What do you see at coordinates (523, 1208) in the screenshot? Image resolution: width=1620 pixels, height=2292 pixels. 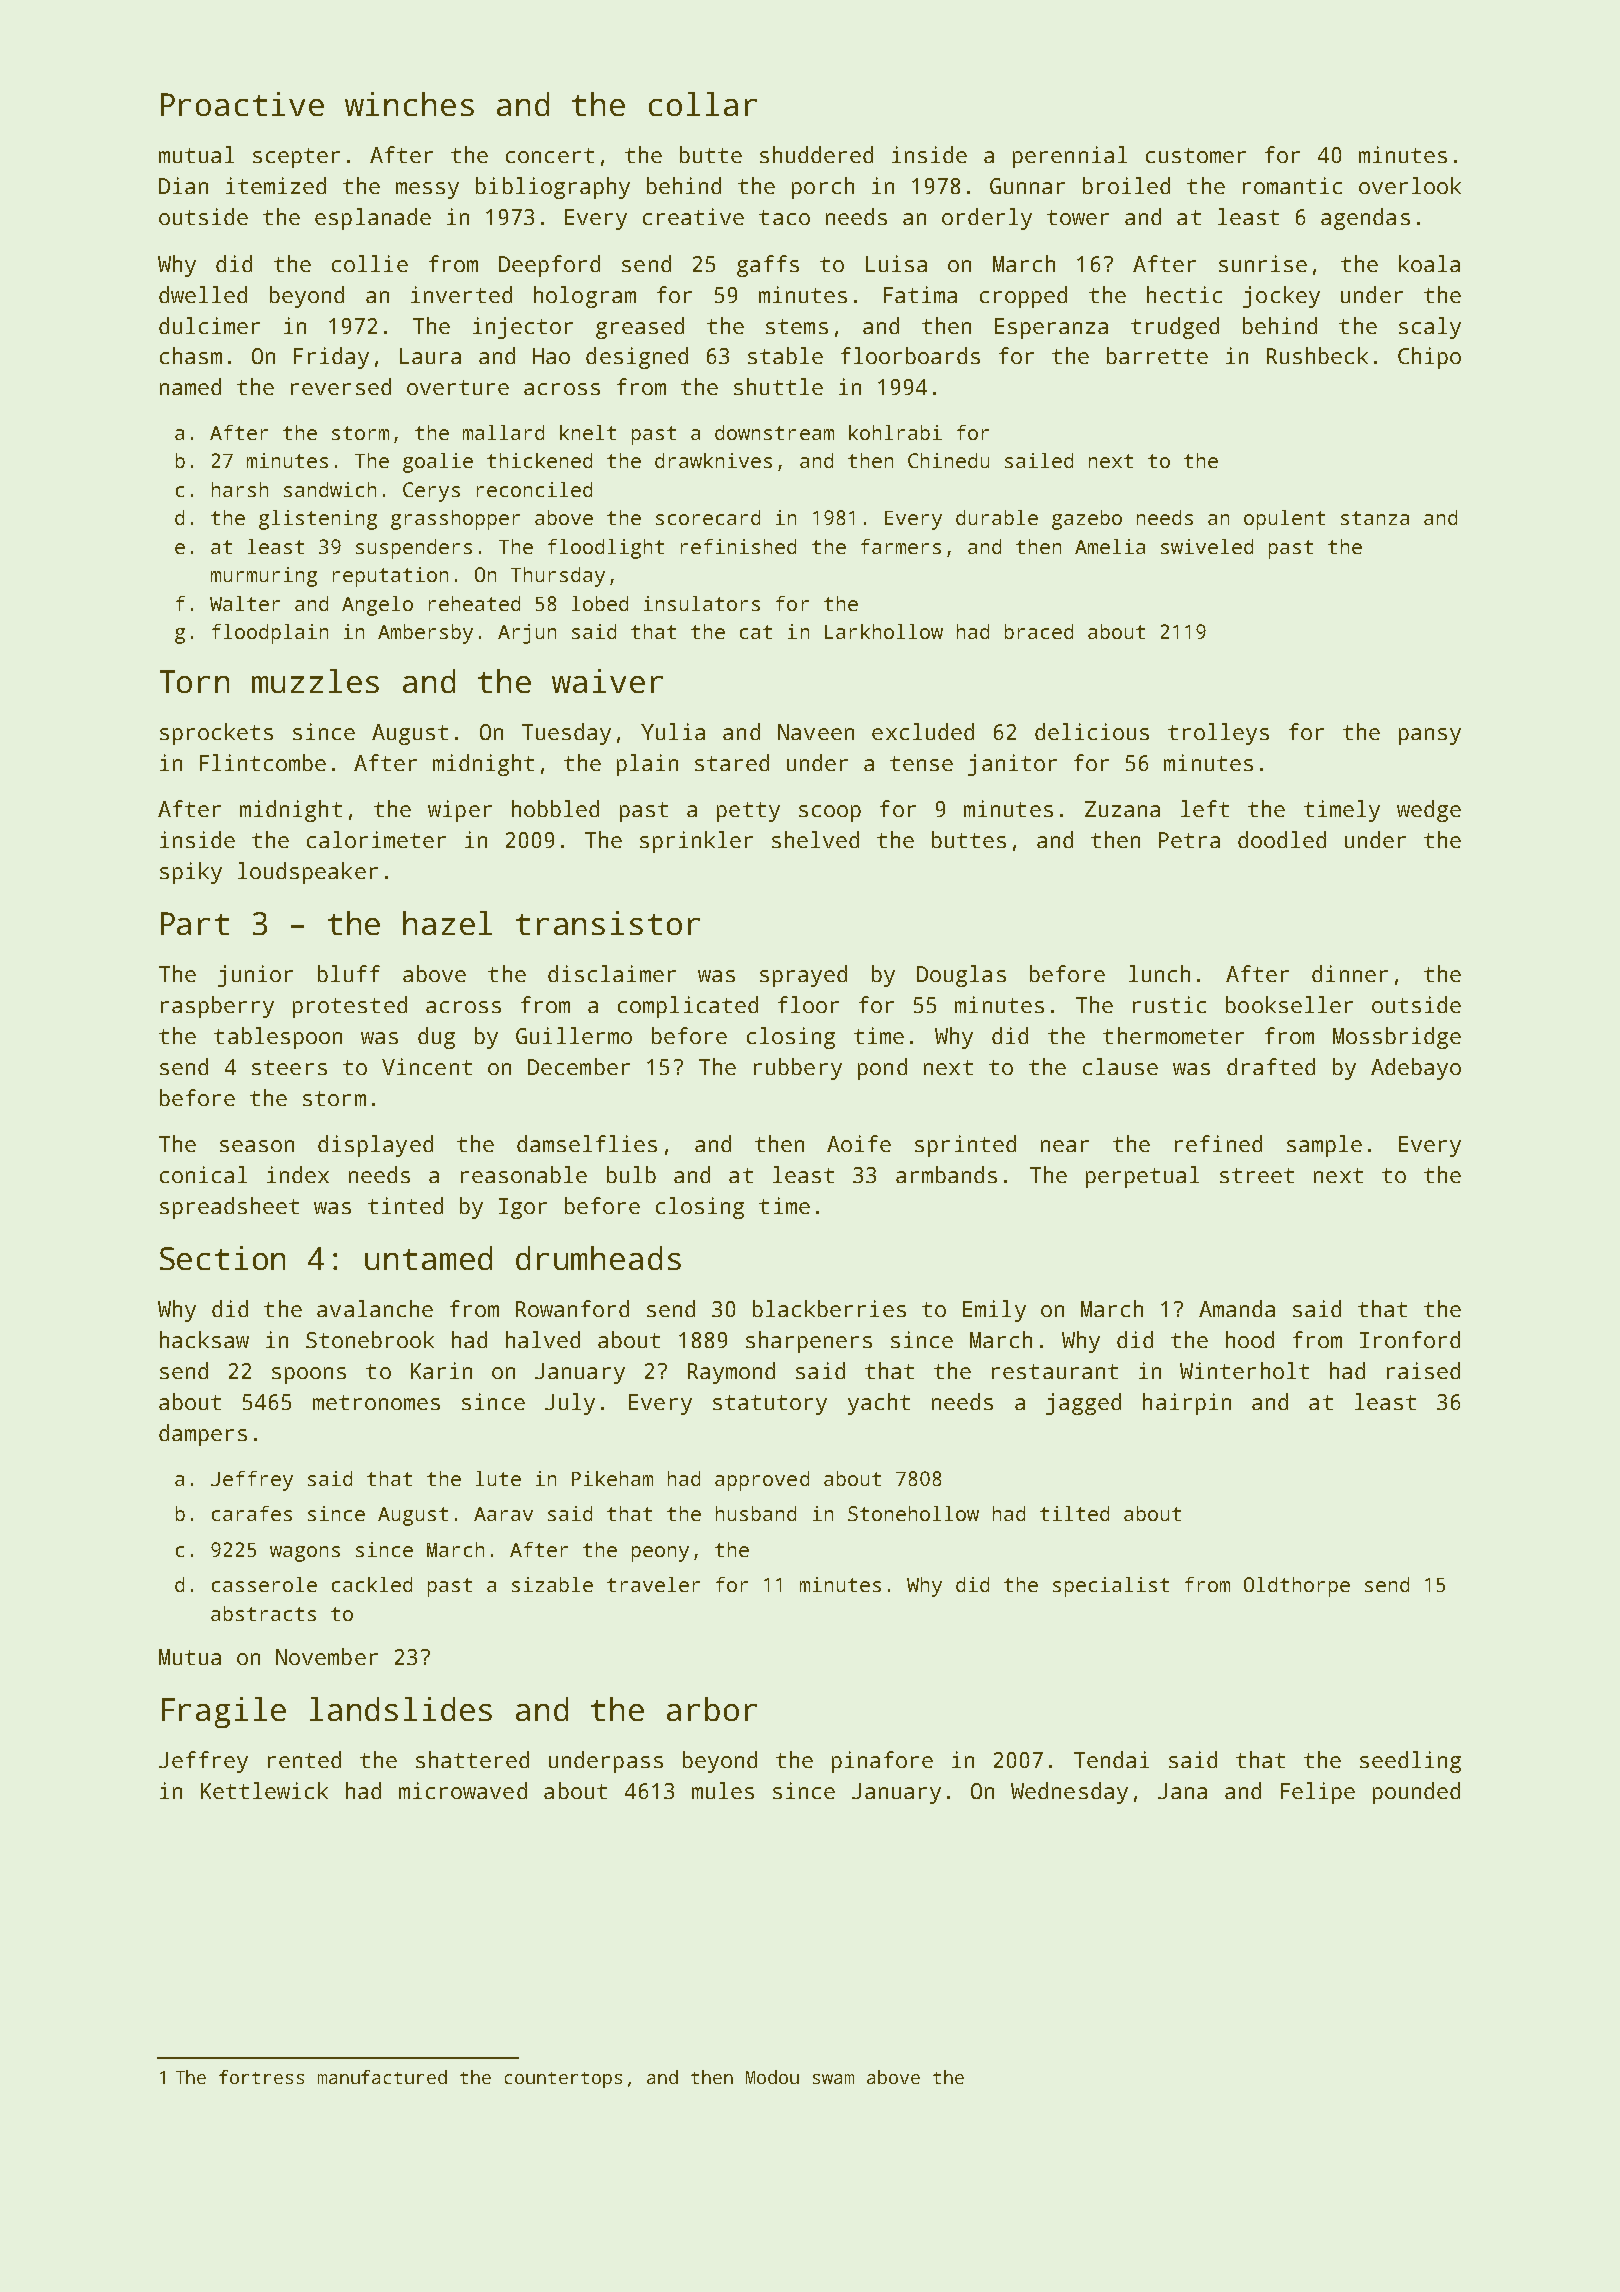 I see `Igor` at bounding box center [523, 1208].
